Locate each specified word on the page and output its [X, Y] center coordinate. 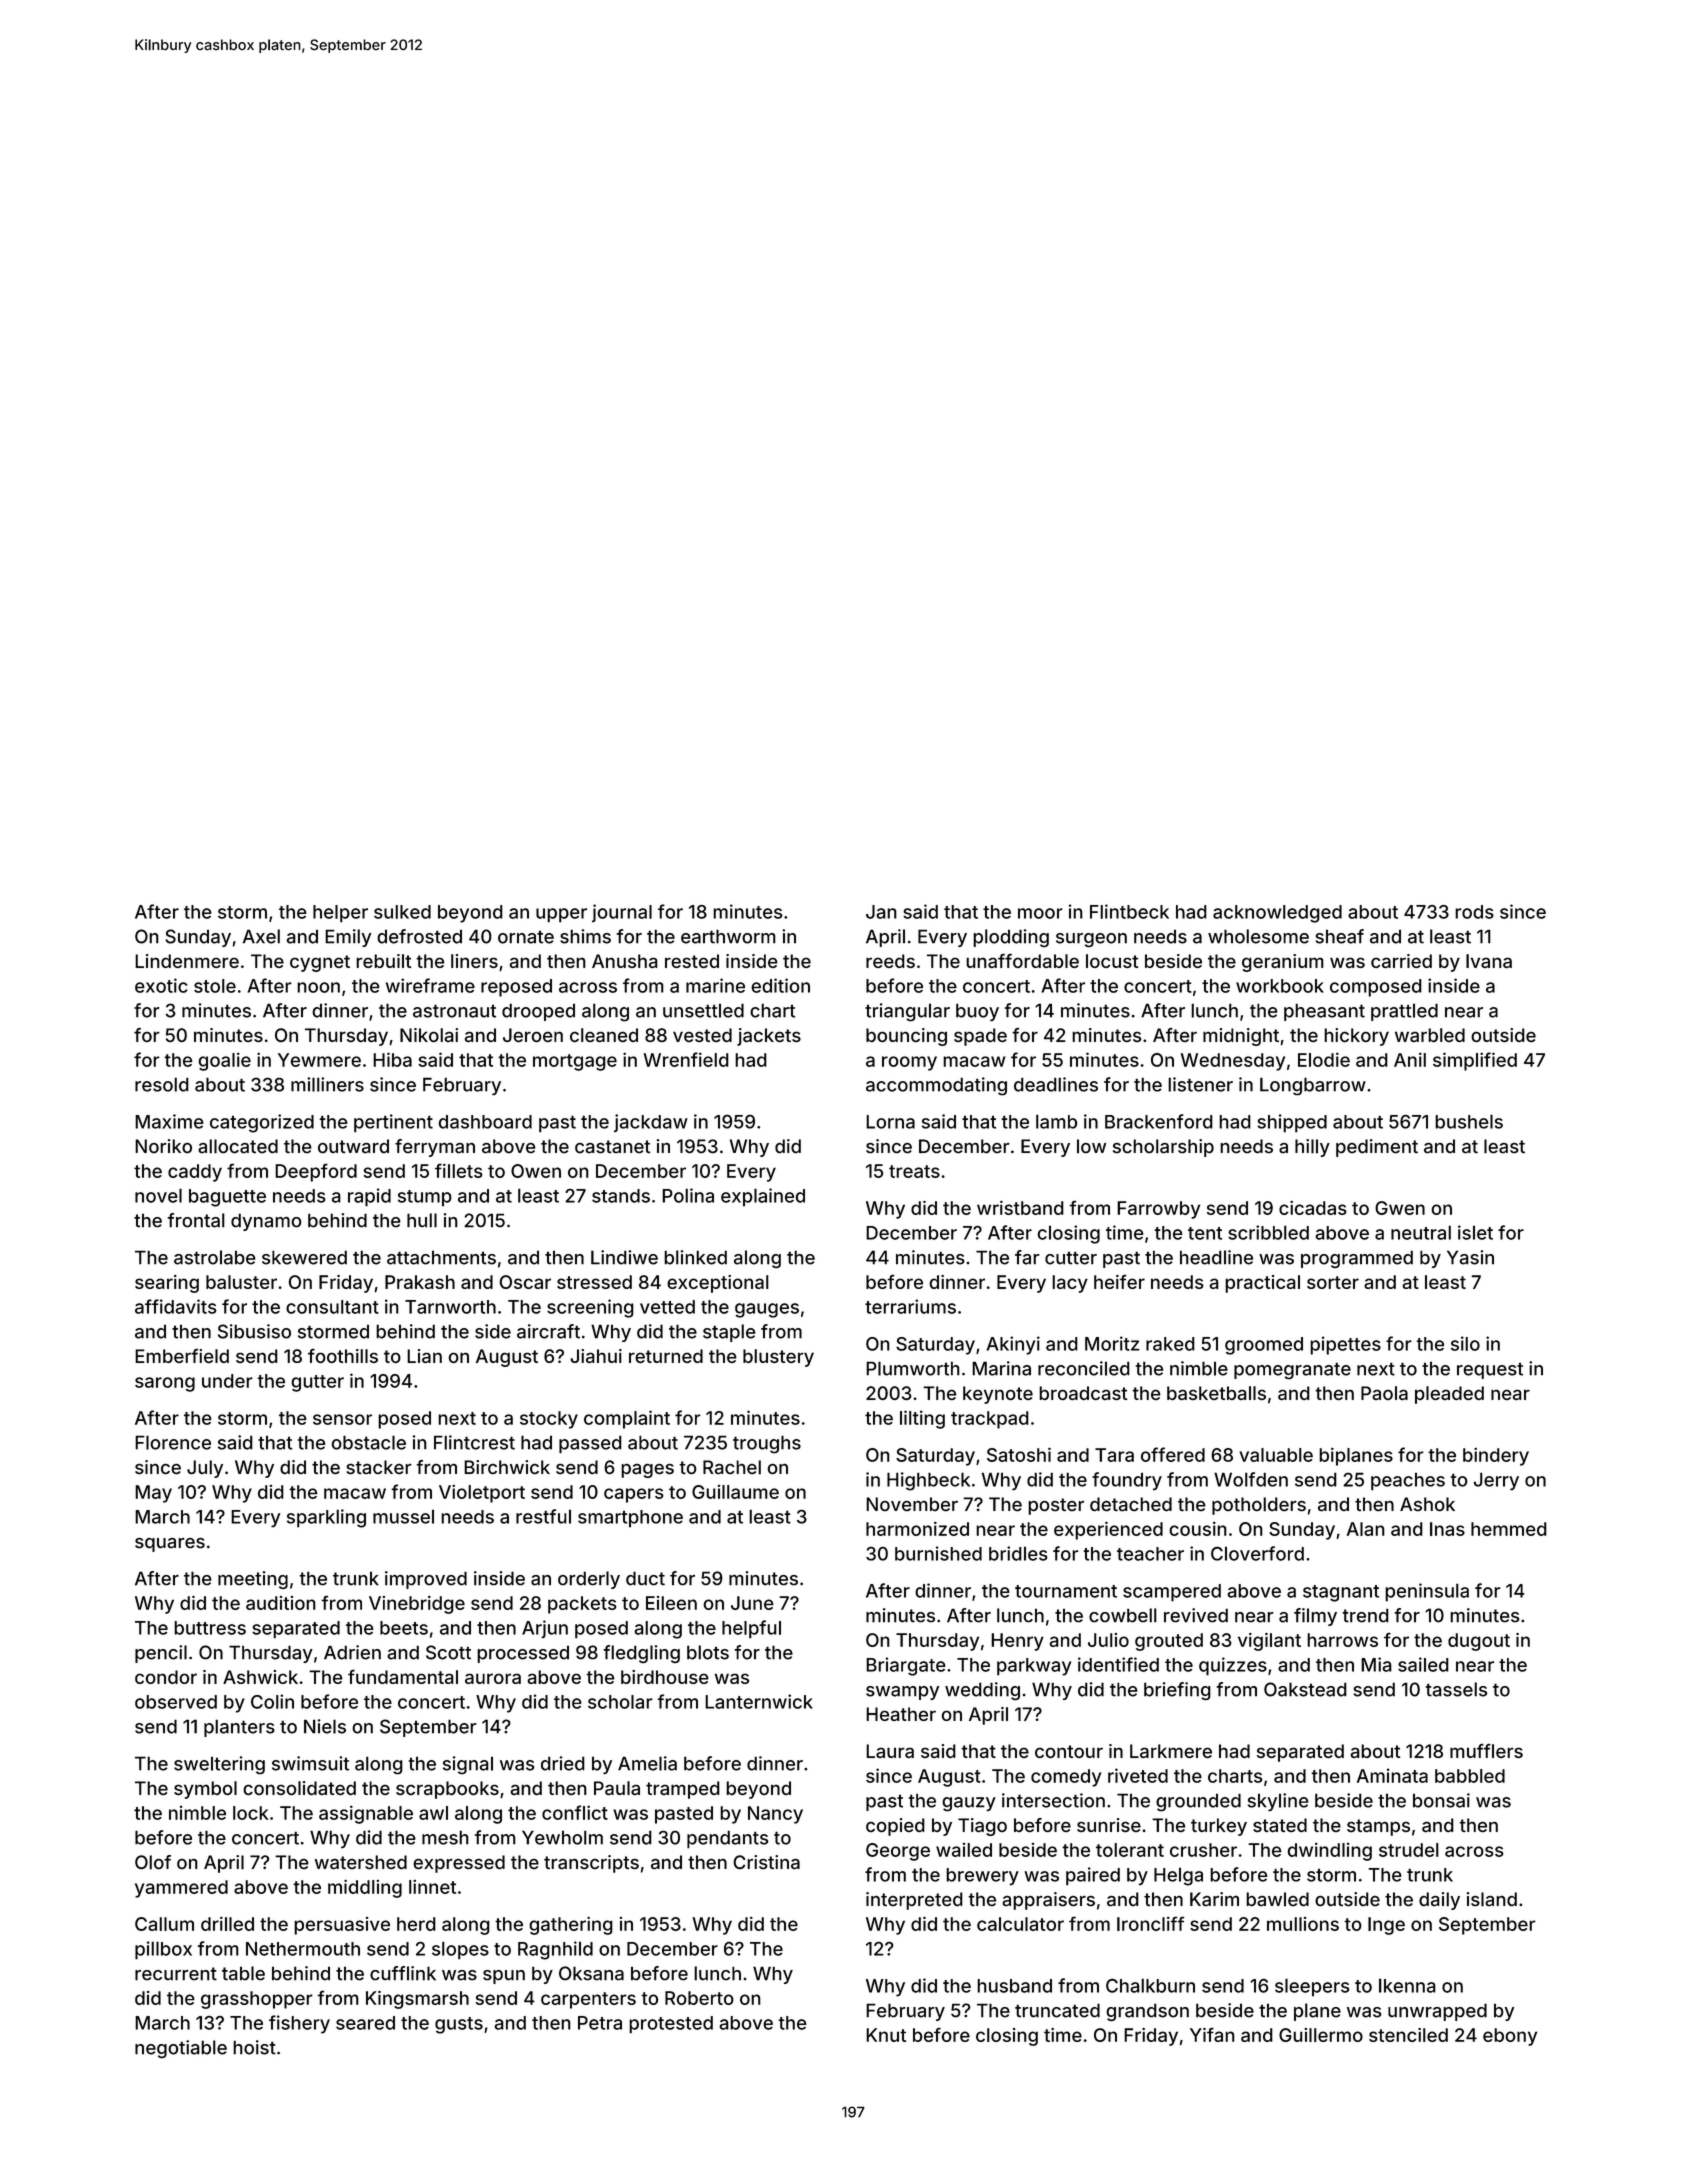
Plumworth [913, 1368]
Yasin [1470, 1257]
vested [702, 1035]
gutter [318, 1383]
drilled [227, 1924]
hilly [1312, 1148]
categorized [262, 1123]
